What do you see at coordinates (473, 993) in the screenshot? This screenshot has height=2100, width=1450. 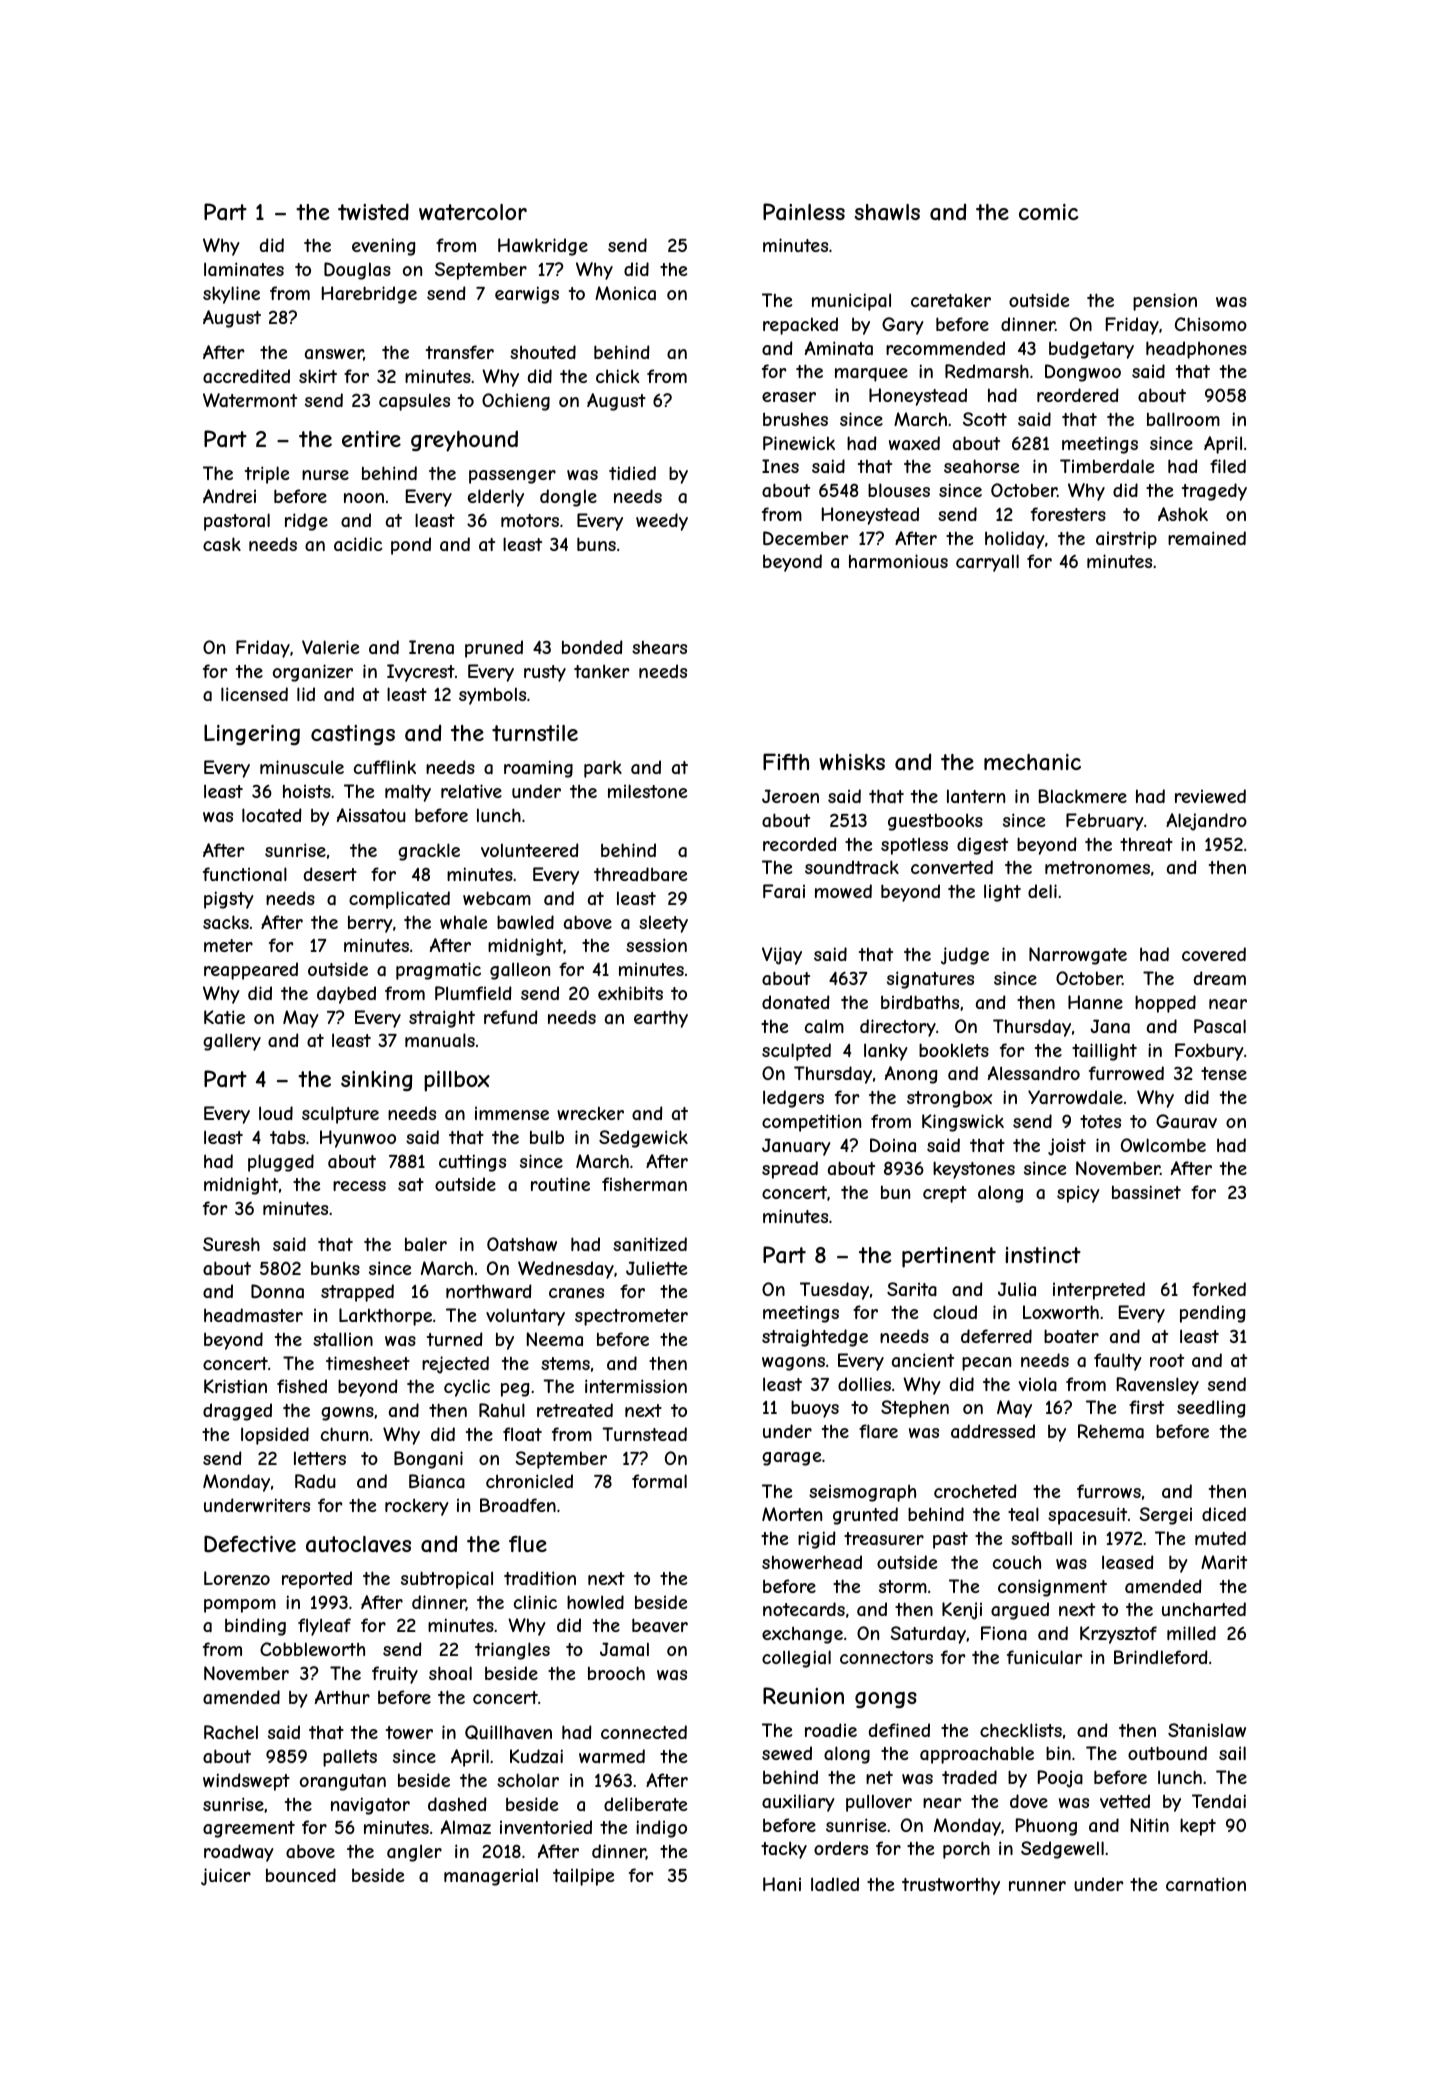 I see `Plumfield` at bounding box center [473, 993].
